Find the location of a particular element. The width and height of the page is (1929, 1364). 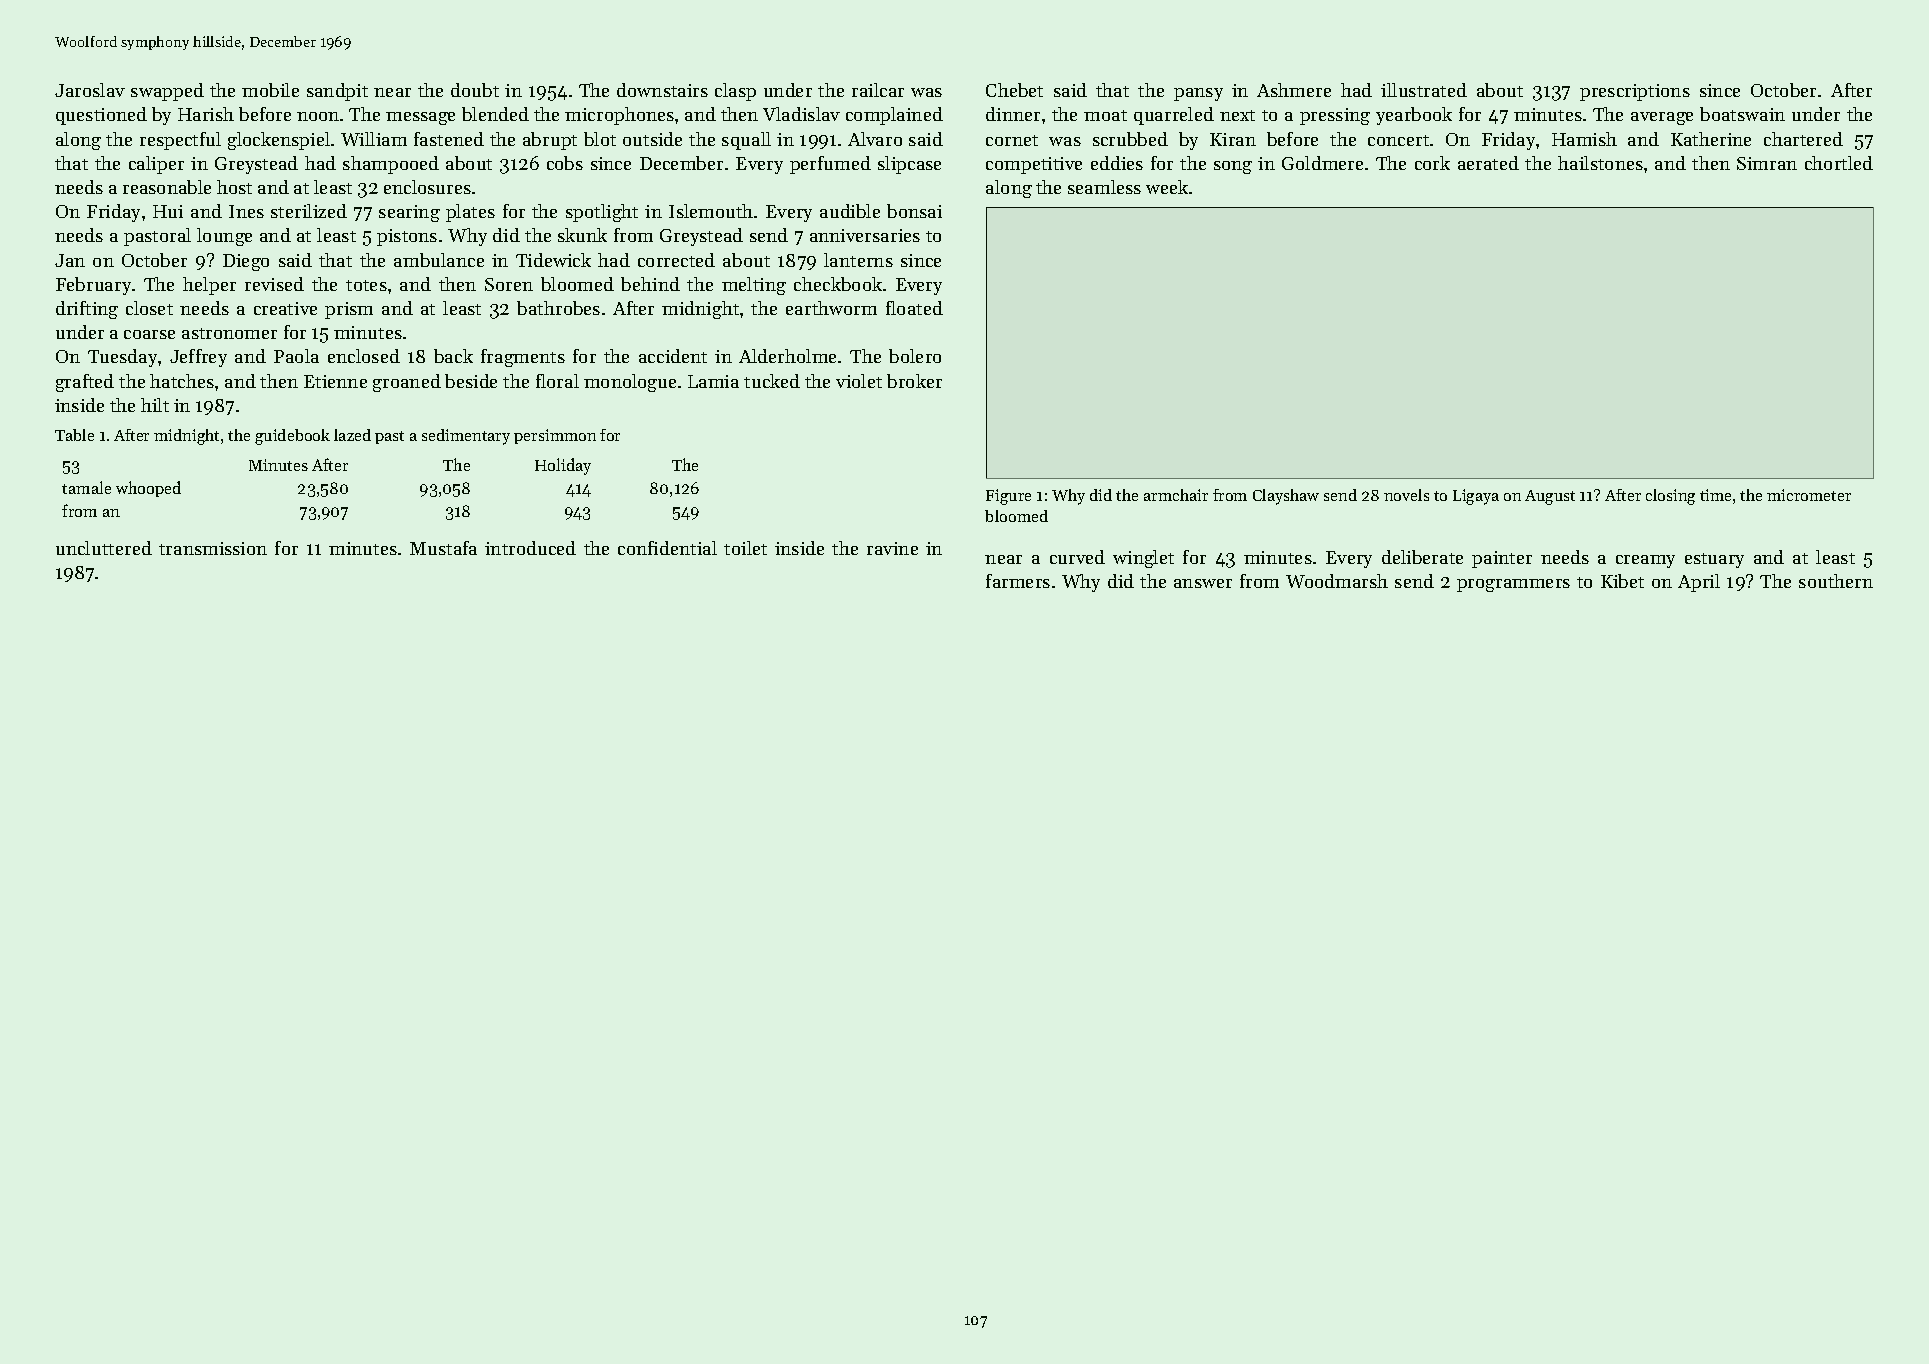

sterilized is located at coordinates (309, 211).
